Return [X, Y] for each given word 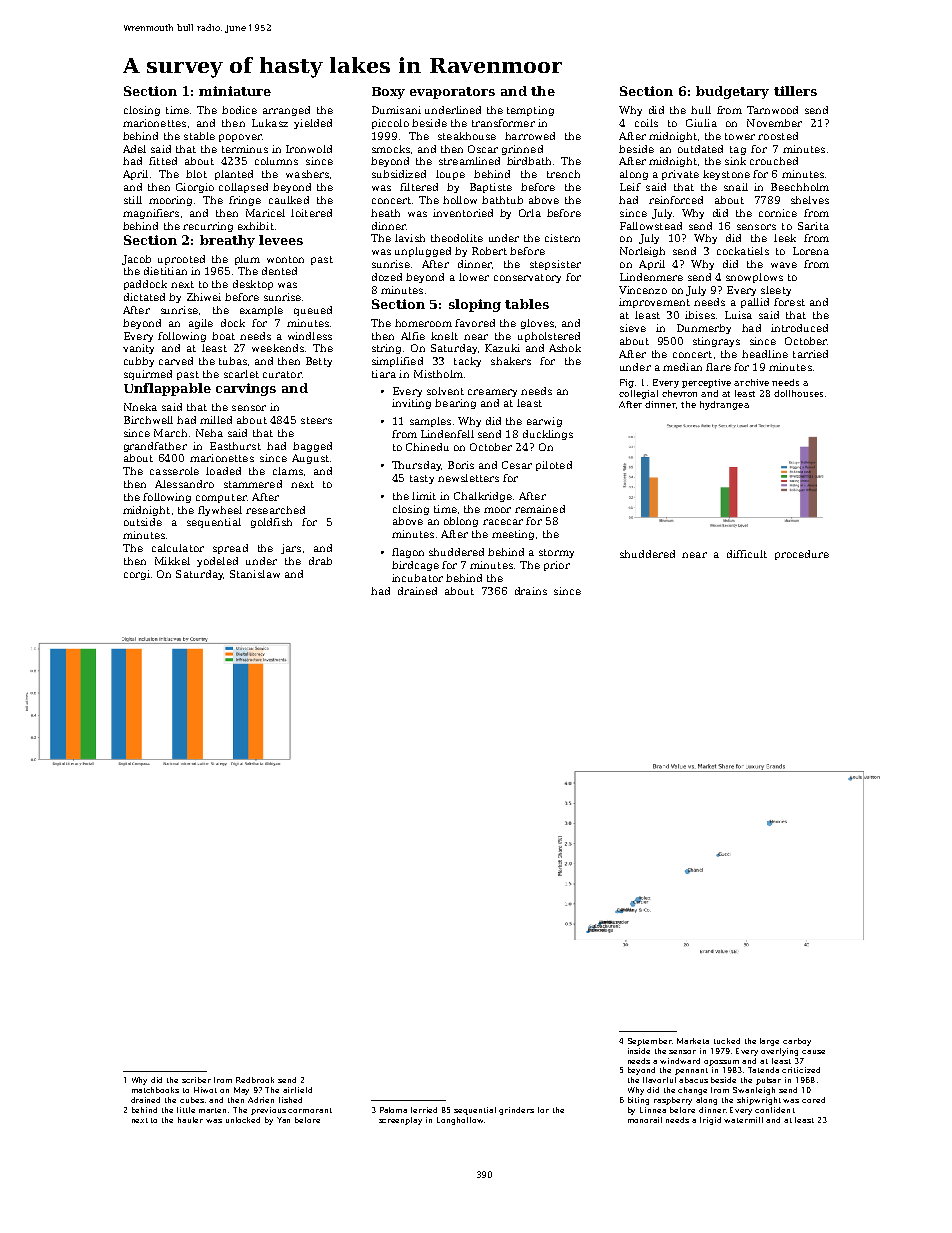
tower [740, 136]
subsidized [399, 174]
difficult [747, 554]
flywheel [220, 511]
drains [531, 591]
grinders [516, 1111]
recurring [208, 227]
